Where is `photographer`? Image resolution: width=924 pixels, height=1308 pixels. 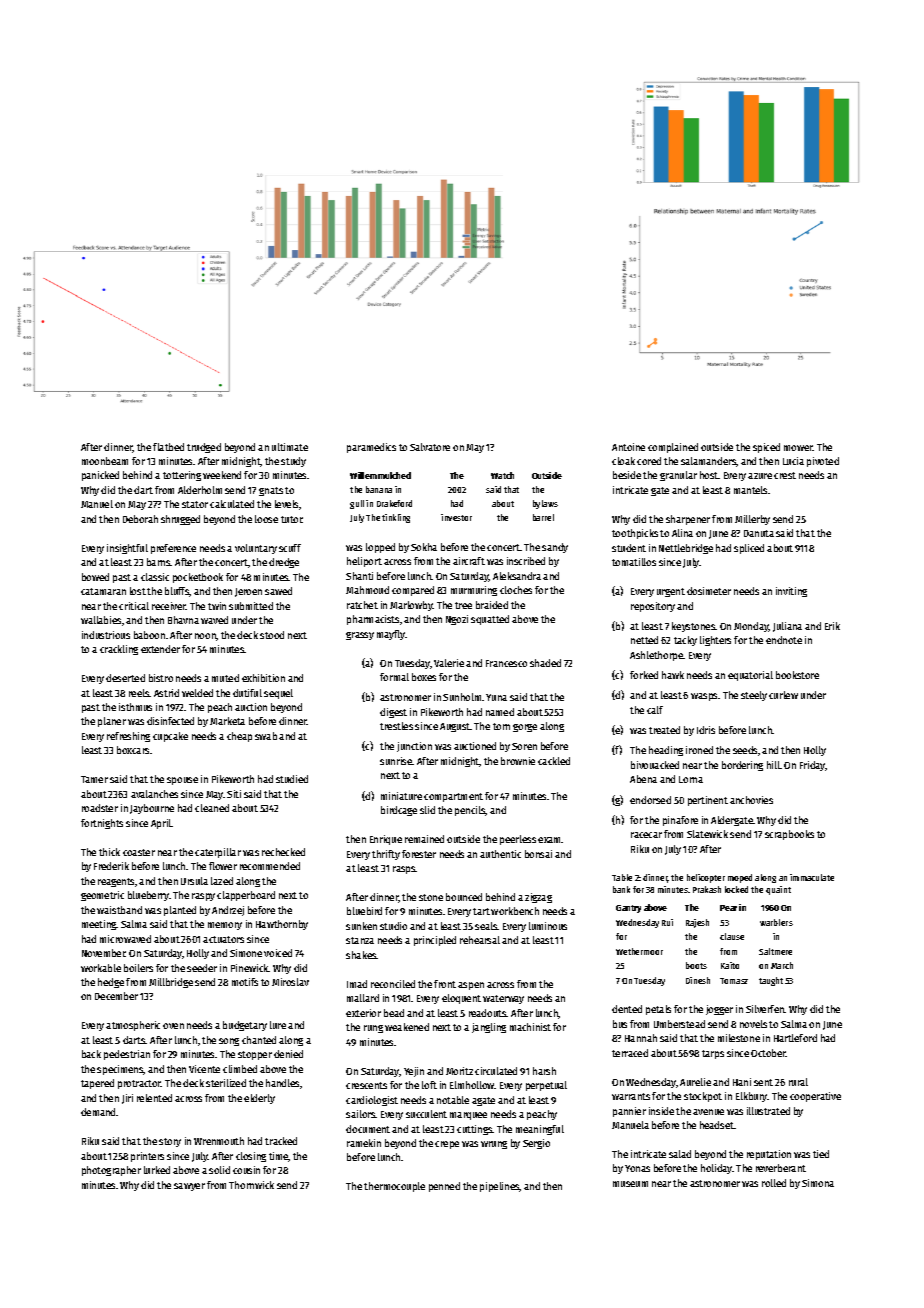
photographer is located at coordinates (111, 1171).
